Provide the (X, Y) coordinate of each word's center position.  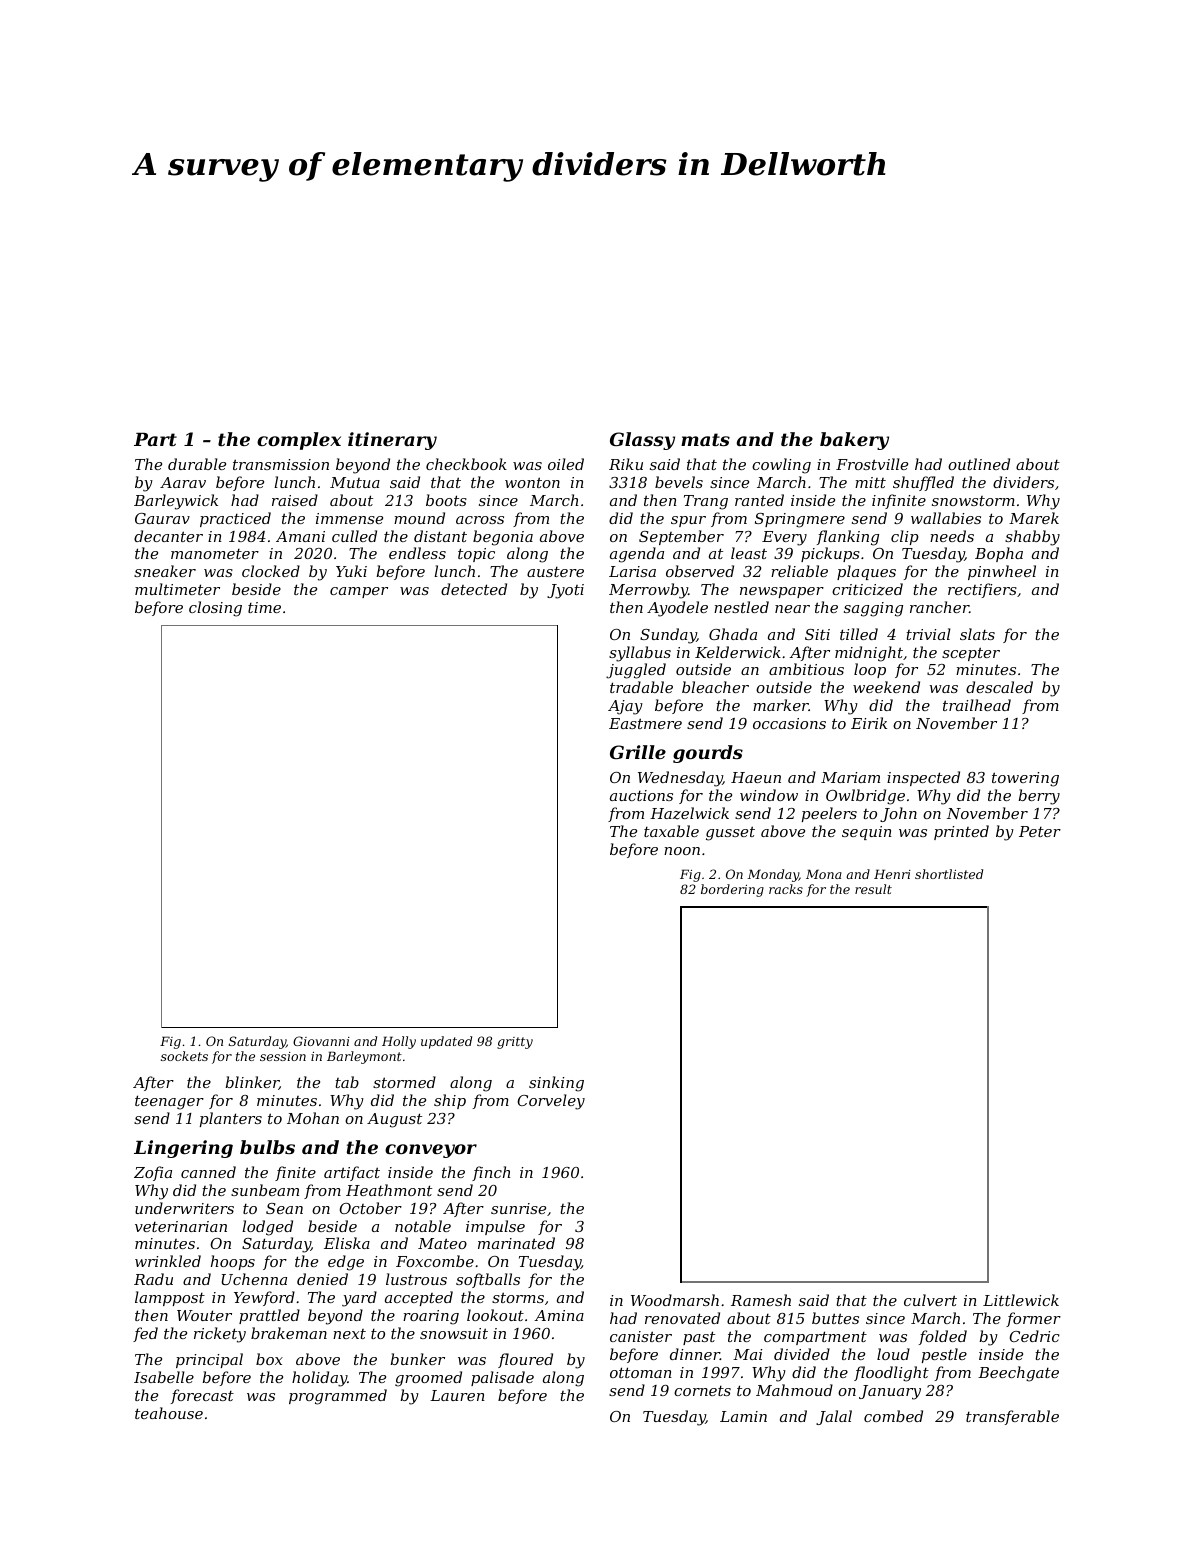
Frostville (872, 464)
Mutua (355, 482)
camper (359, 592)
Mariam (850, 777)
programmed (338, 1397)
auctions (641, 795)
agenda (637, 555)
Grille (638, 752)
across (480, 520)
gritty (515, 1043)
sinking (556, 1084)
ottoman (641, 1372)
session (283, 1056)
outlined (979, 464)
